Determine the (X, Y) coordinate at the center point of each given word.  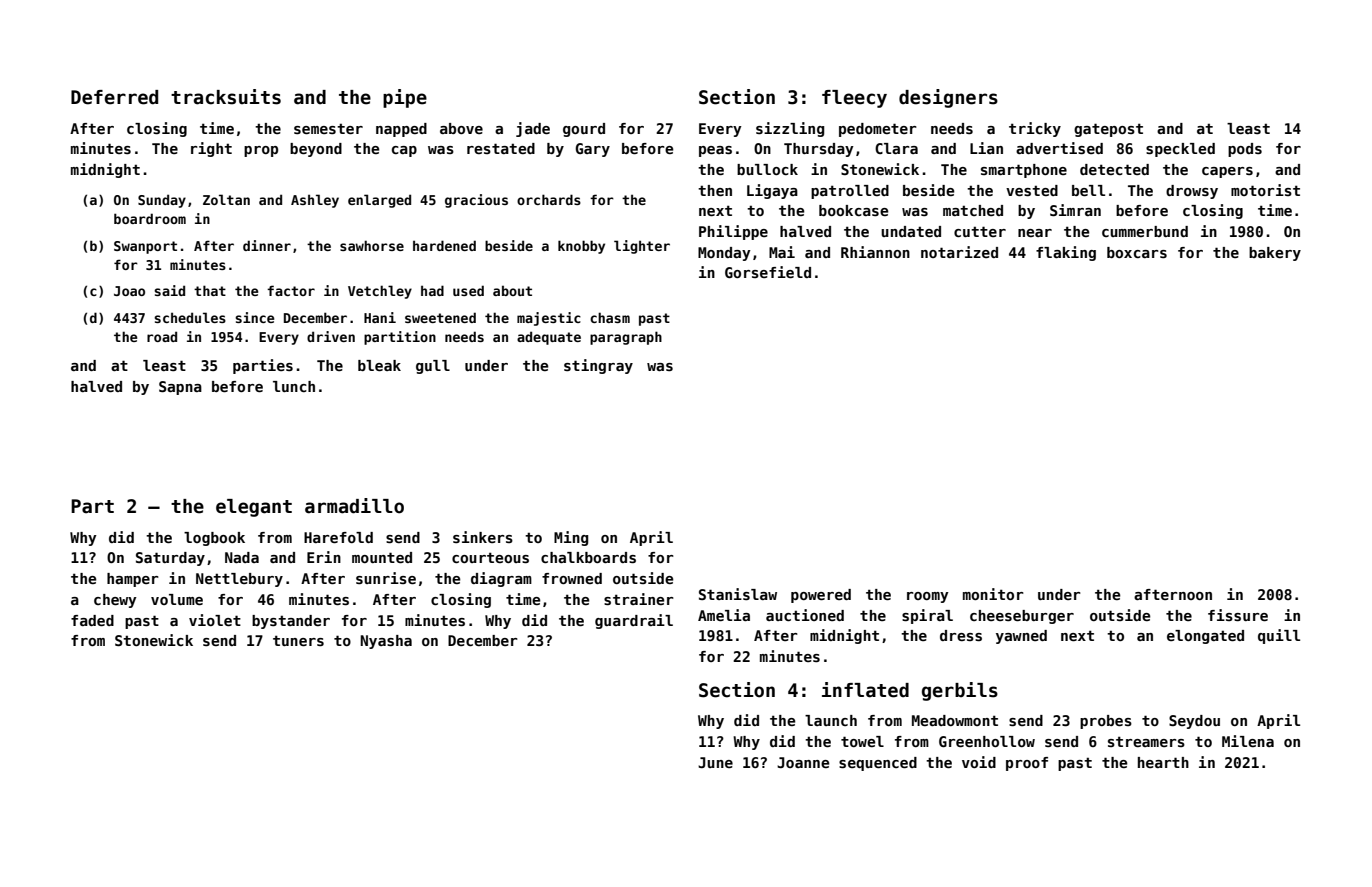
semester (328, 128)
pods (1245, 150)
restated (501, 148)
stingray (598, 366)
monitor (993, 594)
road (162, 336)
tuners (298, 640)
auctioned (805, 615)
